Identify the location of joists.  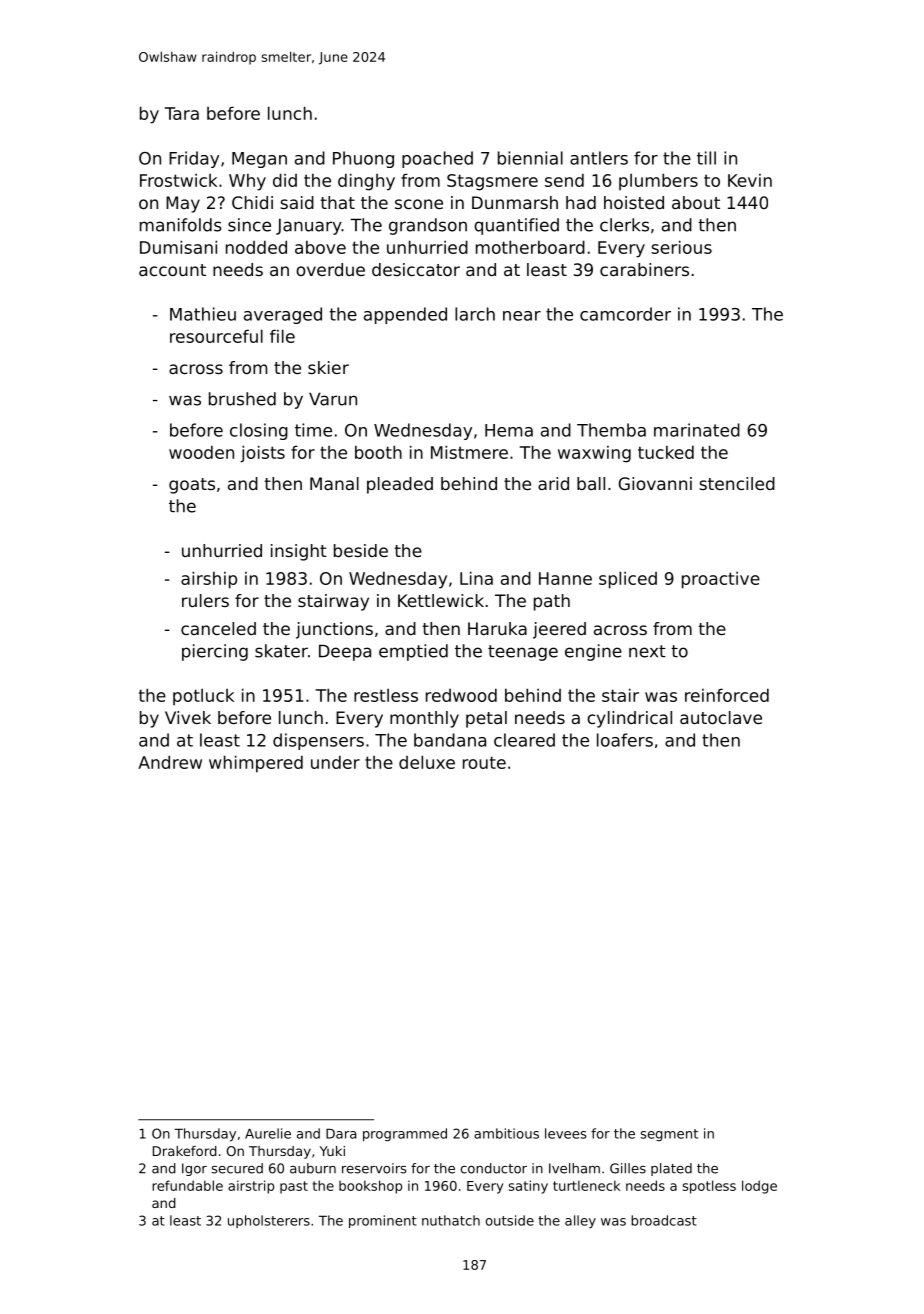
(262, 454).
